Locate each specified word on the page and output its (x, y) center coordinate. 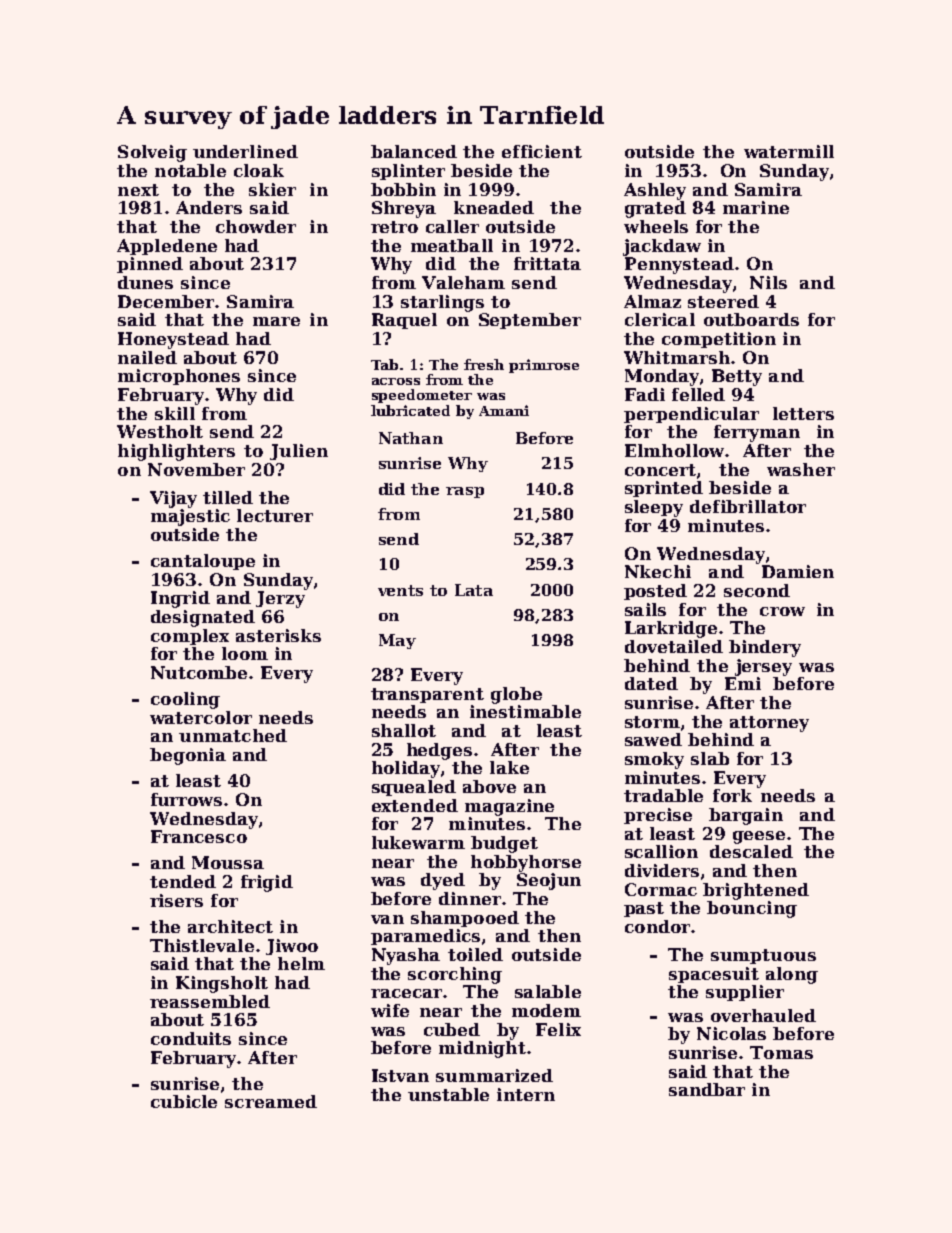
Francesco (199, 836)
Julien (299, 452)
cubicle (184, 1101)
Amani (504, 410)
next (138, 190)
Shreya (404, 209)
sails (645, 609)
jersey (763, 667)
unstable (448, 1094)
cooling (185, 700)
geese (759, 837)
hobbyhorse (526, 863)
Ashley (655, 191)
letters (803, 413)
